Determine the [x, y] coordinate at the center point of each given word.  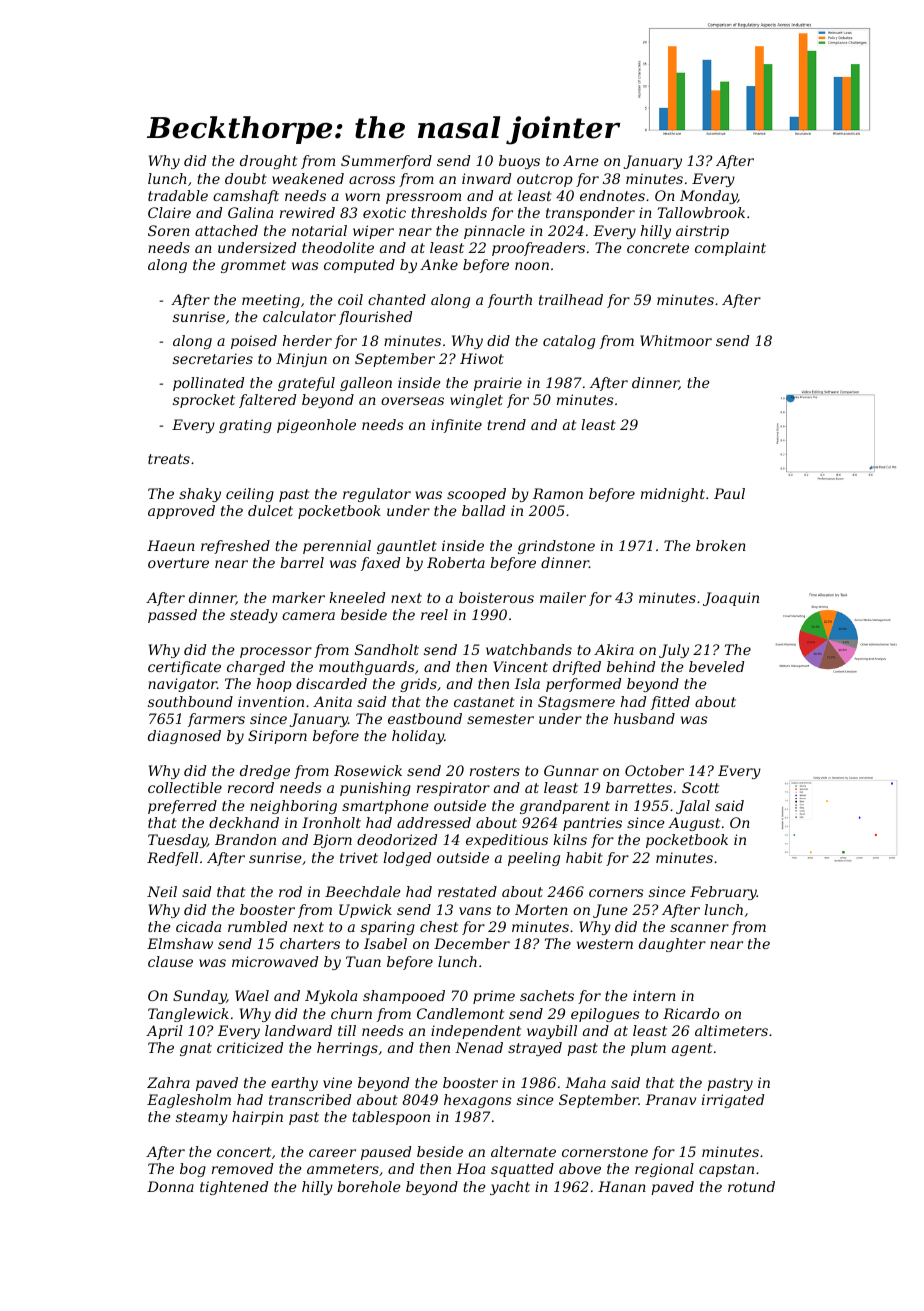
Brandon [245, 839]
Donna [170, 1186]
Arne [581, 160]
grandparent [565, 807]
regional [664, 1170]
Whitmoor [676, 340]
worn [362, 197]
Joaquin [731, 599]
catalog [569, 342]
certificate [184, 668]
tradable [178, 195]
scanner [699, 928]
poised [254, 342]
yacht [510, 1188]
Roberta [456, 562]
